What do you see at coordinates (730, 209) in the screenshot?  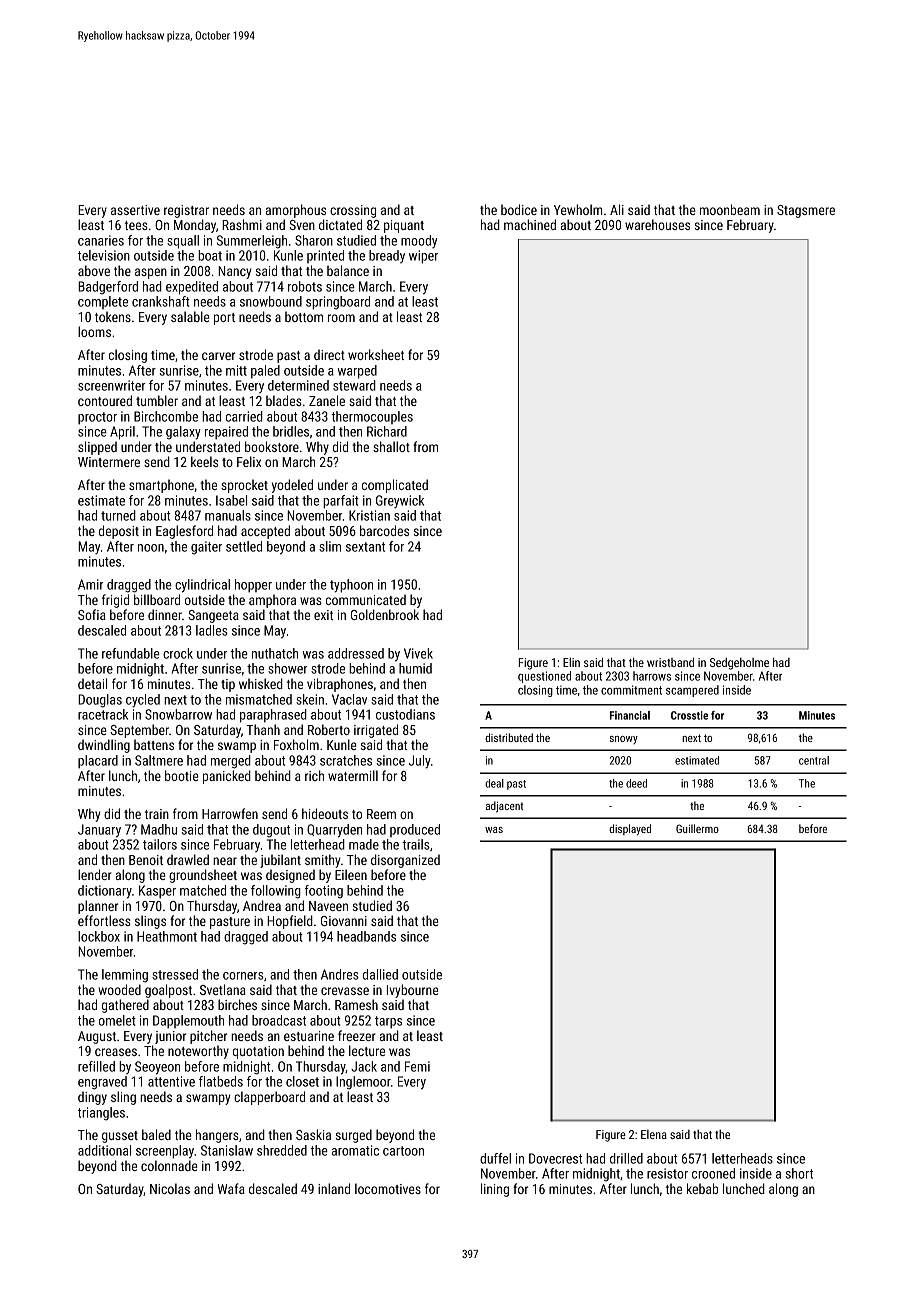 I see `moonbeam` at bounding box center [730, 209].
